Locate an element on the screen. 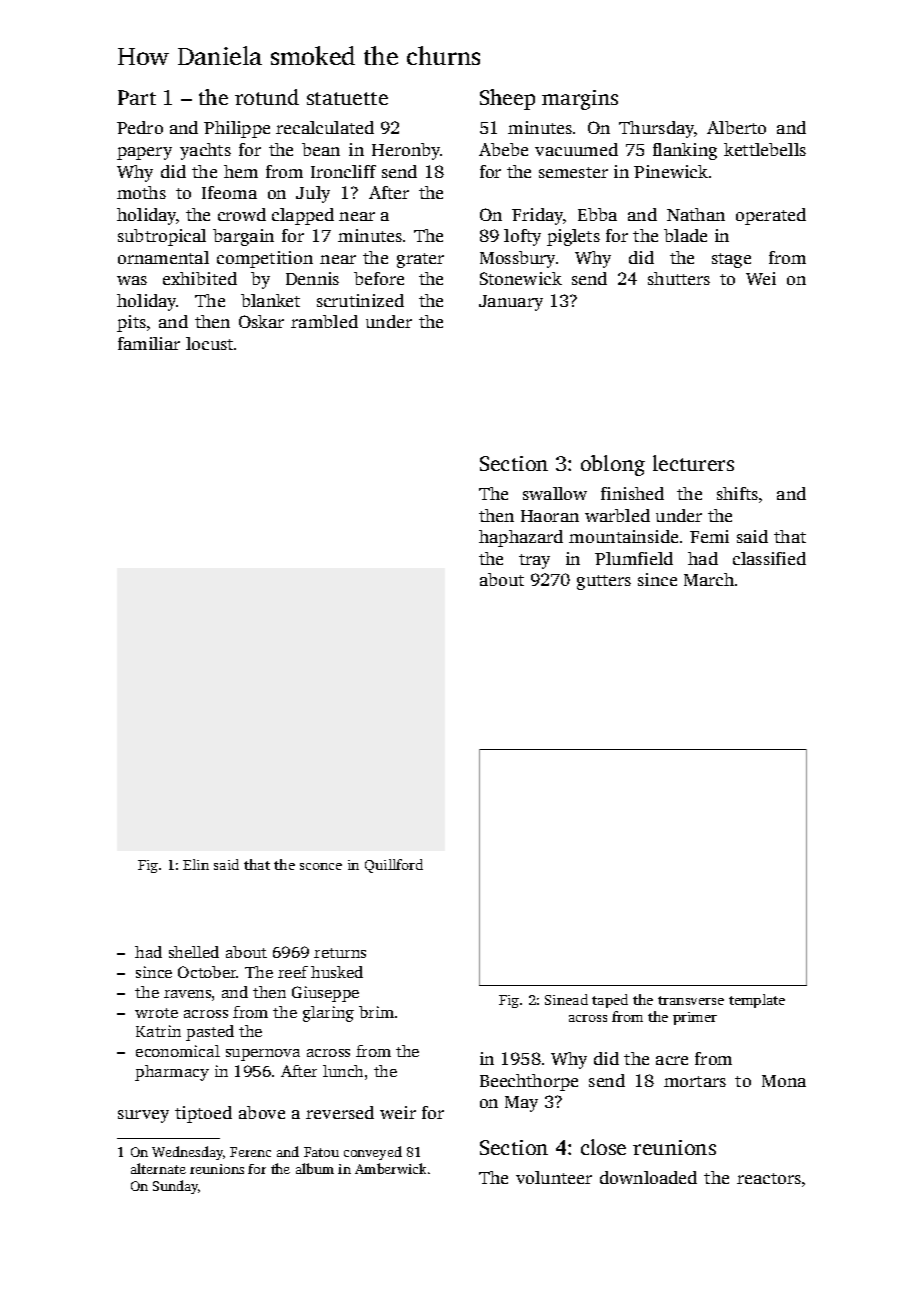 The image size is (924, 1308). lecturers is located at coordinates (693, 463).
